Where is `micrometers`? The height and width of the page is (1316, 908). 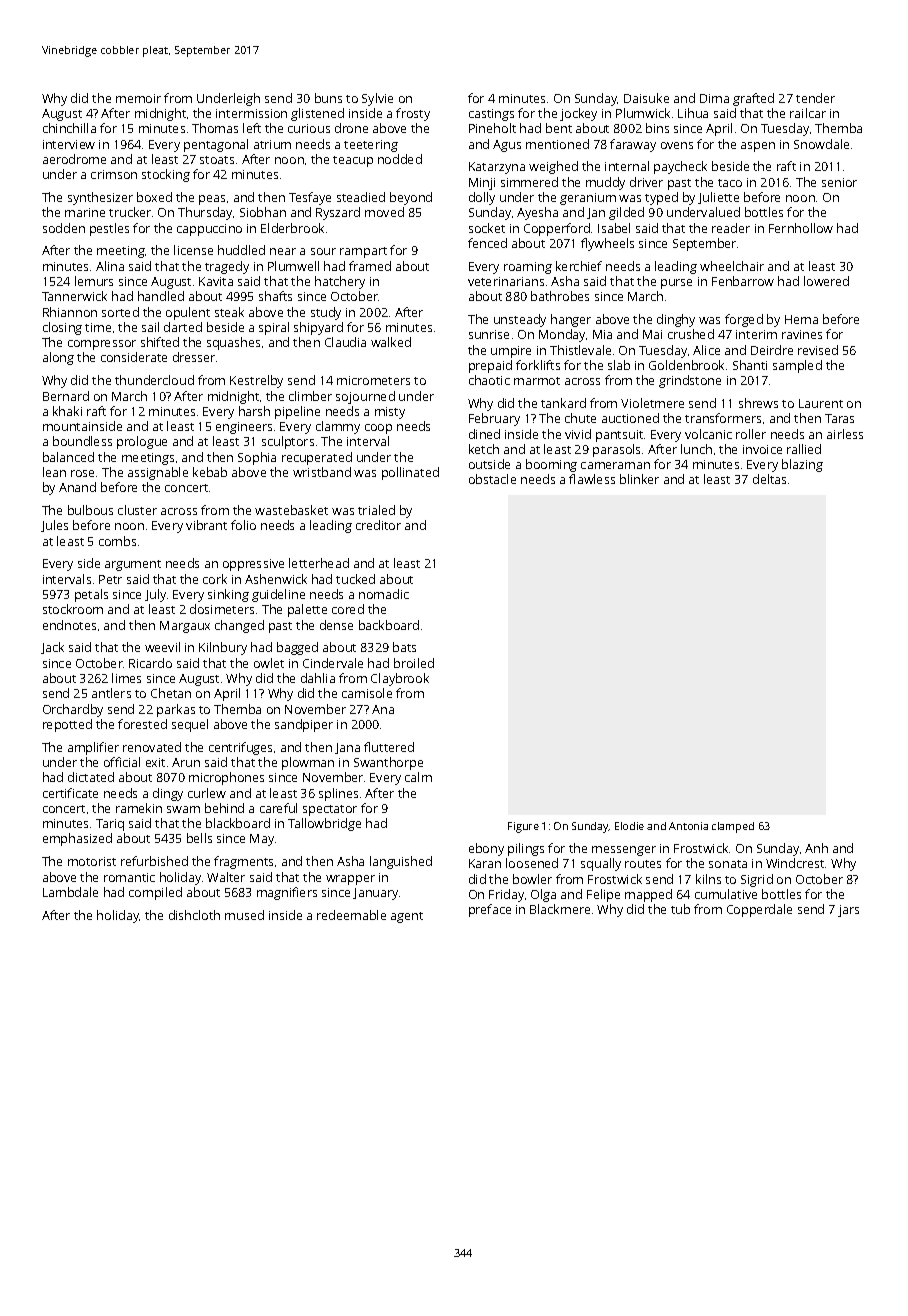
micrometers is located at coordinates (373, 380).
